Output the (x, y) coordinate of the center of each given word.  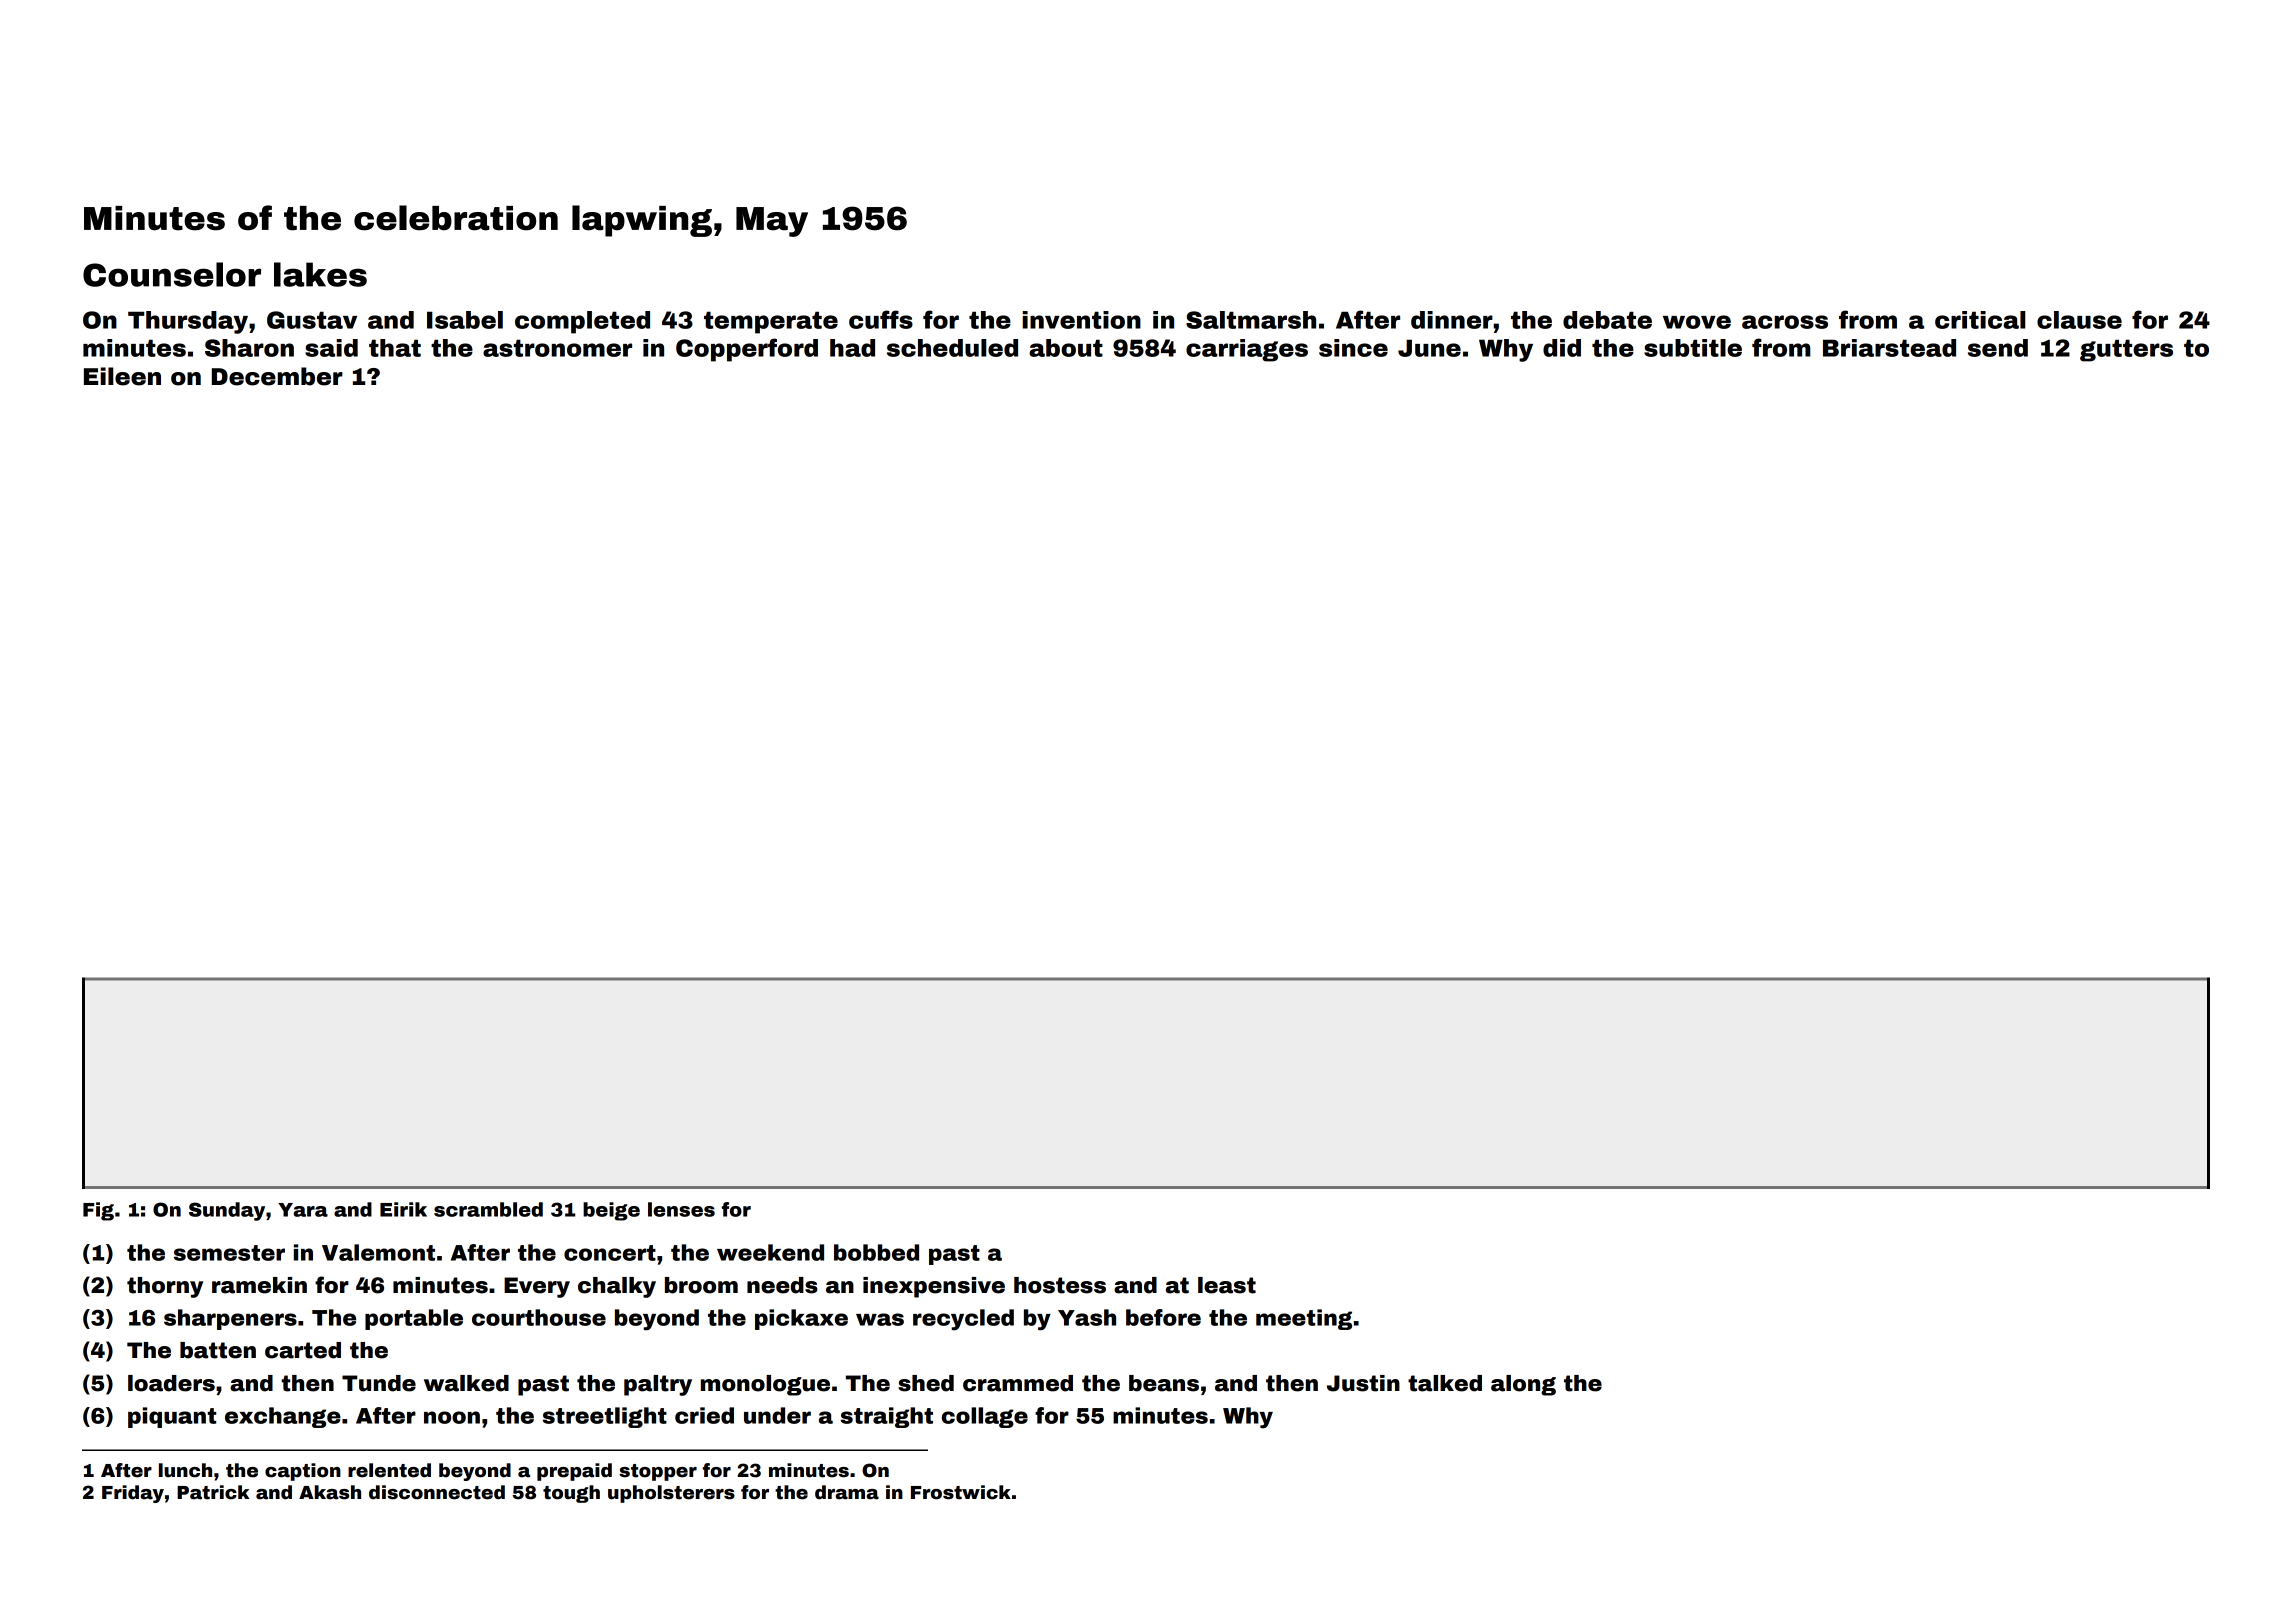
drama (847, 1492)
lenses (681, 1209)
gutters (2126, 350)
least (1227, 1285)
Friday (133, 1494)
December (277, 376)
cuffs (881, 319)
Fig (98, 1211)
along (1523, 1385)
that (395, 348)
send (1998, 348)
